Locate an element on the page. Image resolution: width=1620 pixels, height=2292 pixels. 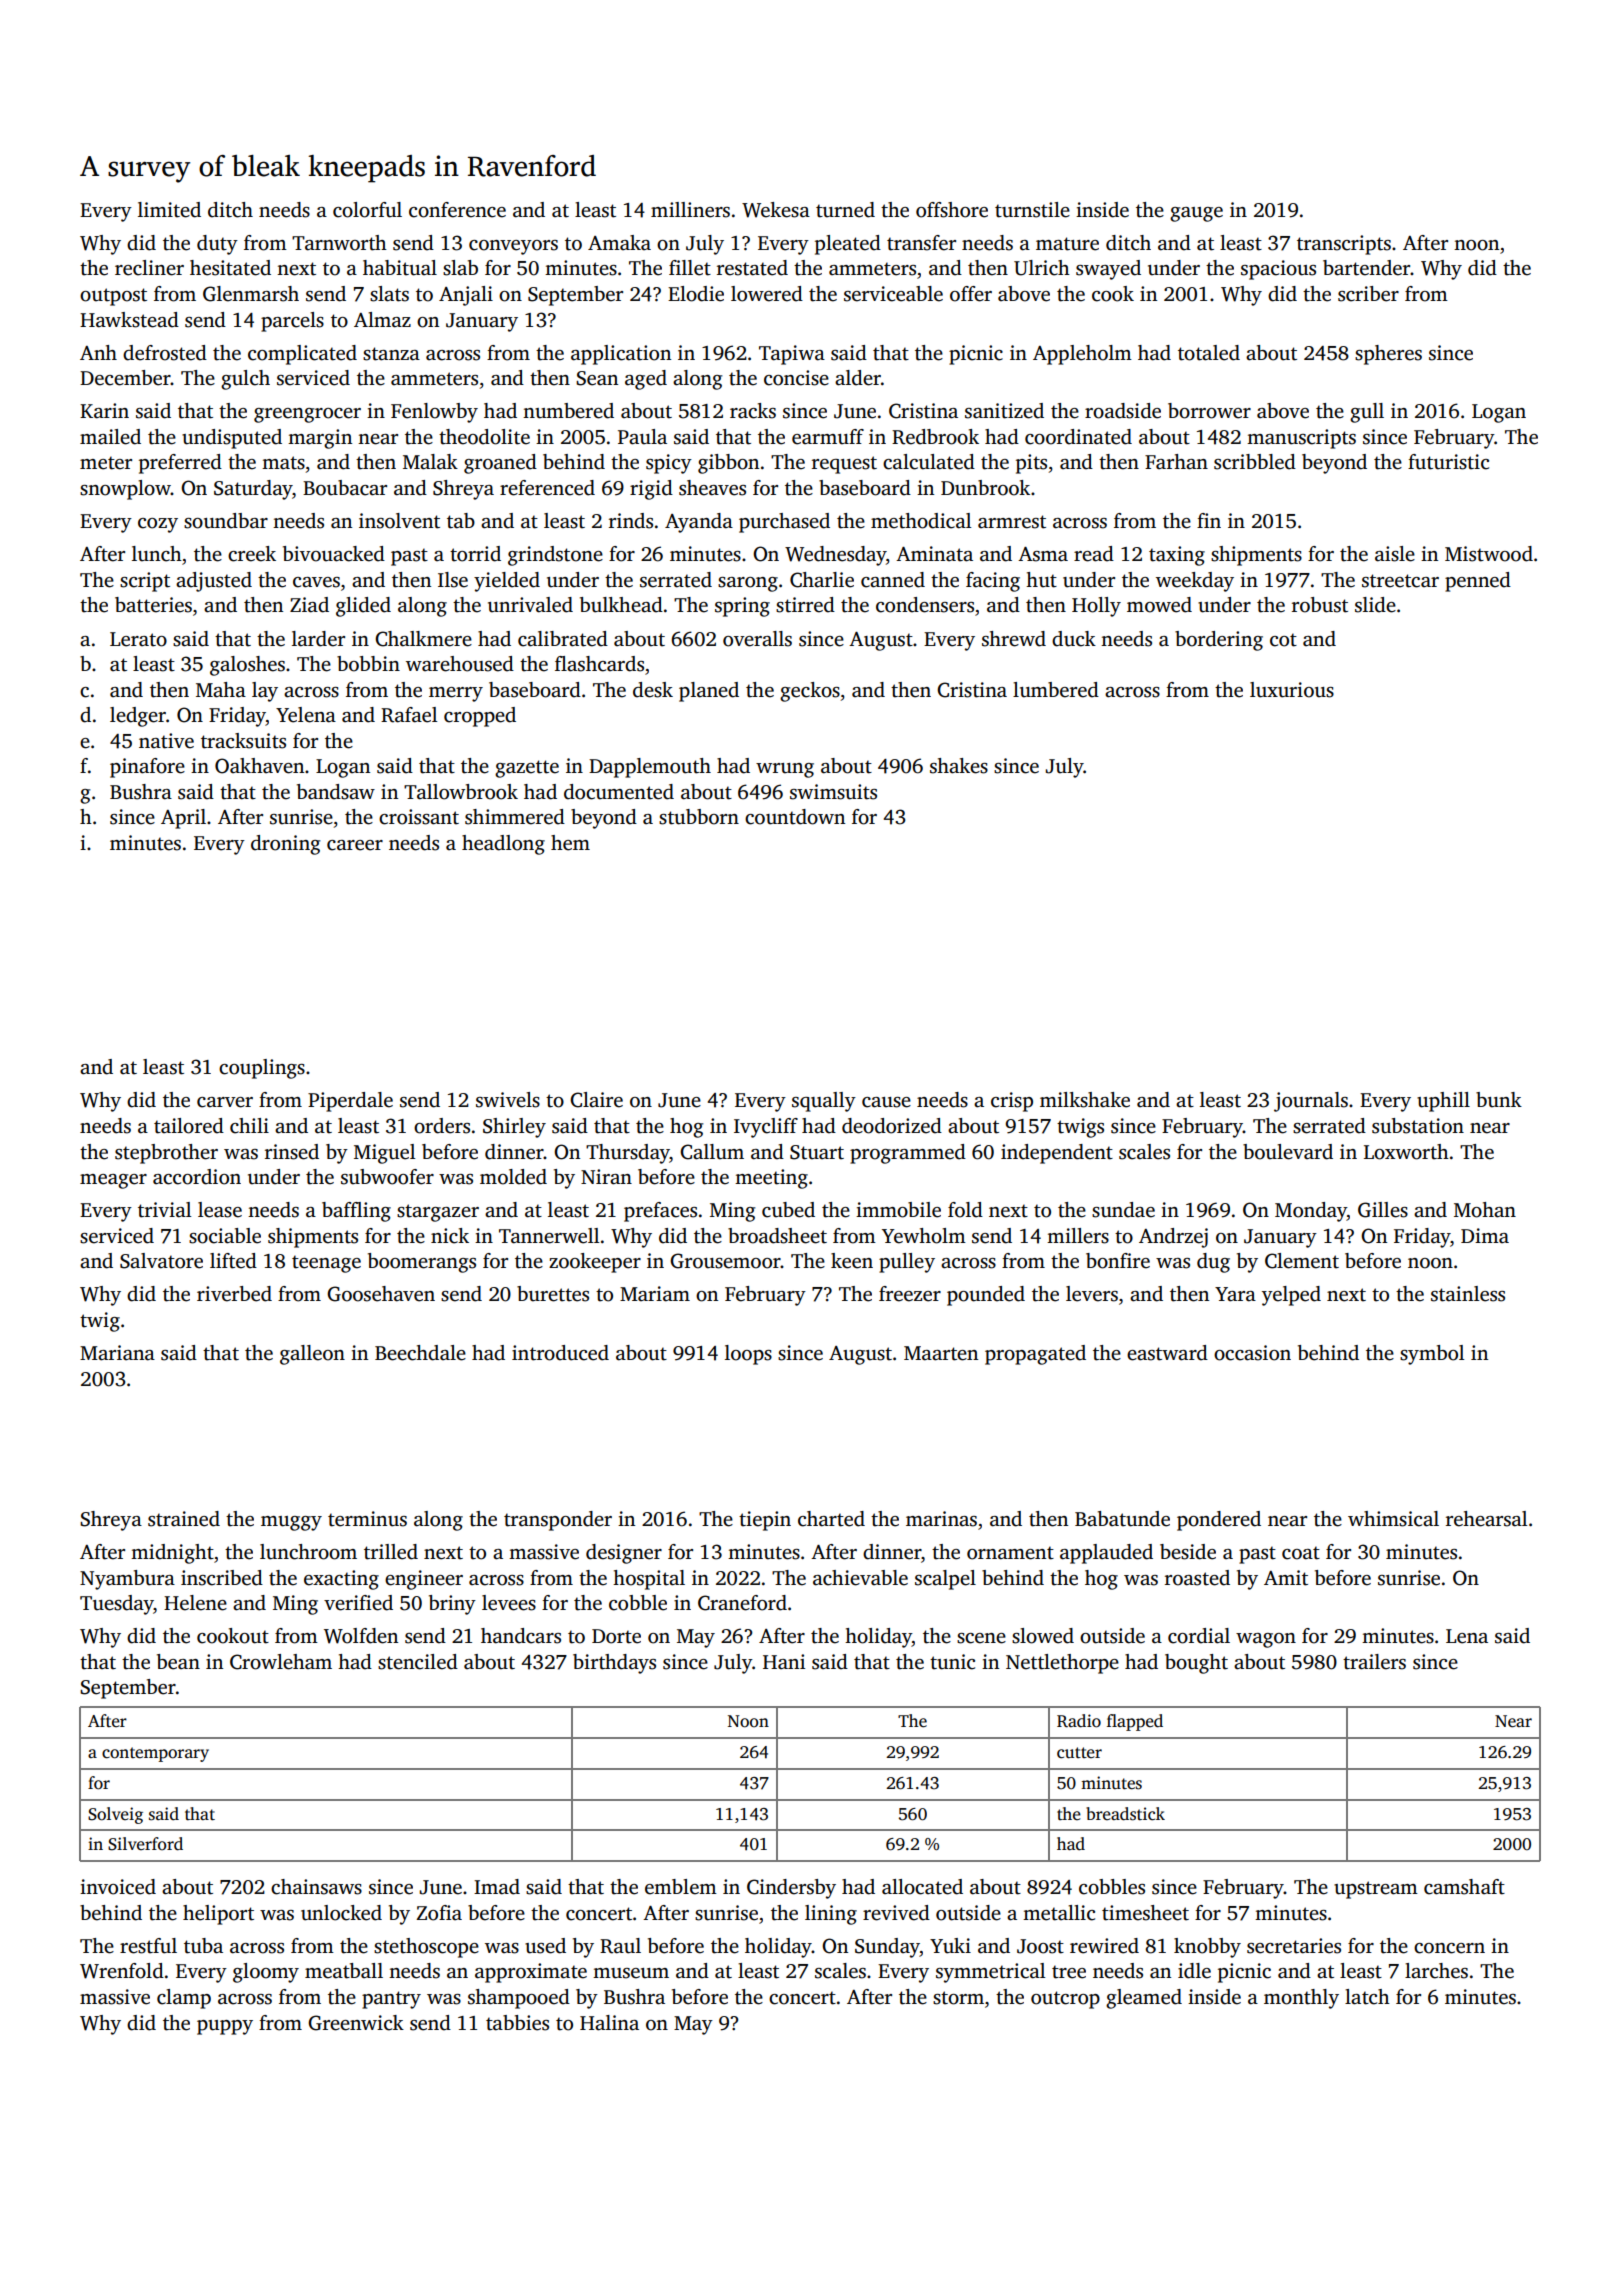
scalpel is located at coordinates (945, 1580).
